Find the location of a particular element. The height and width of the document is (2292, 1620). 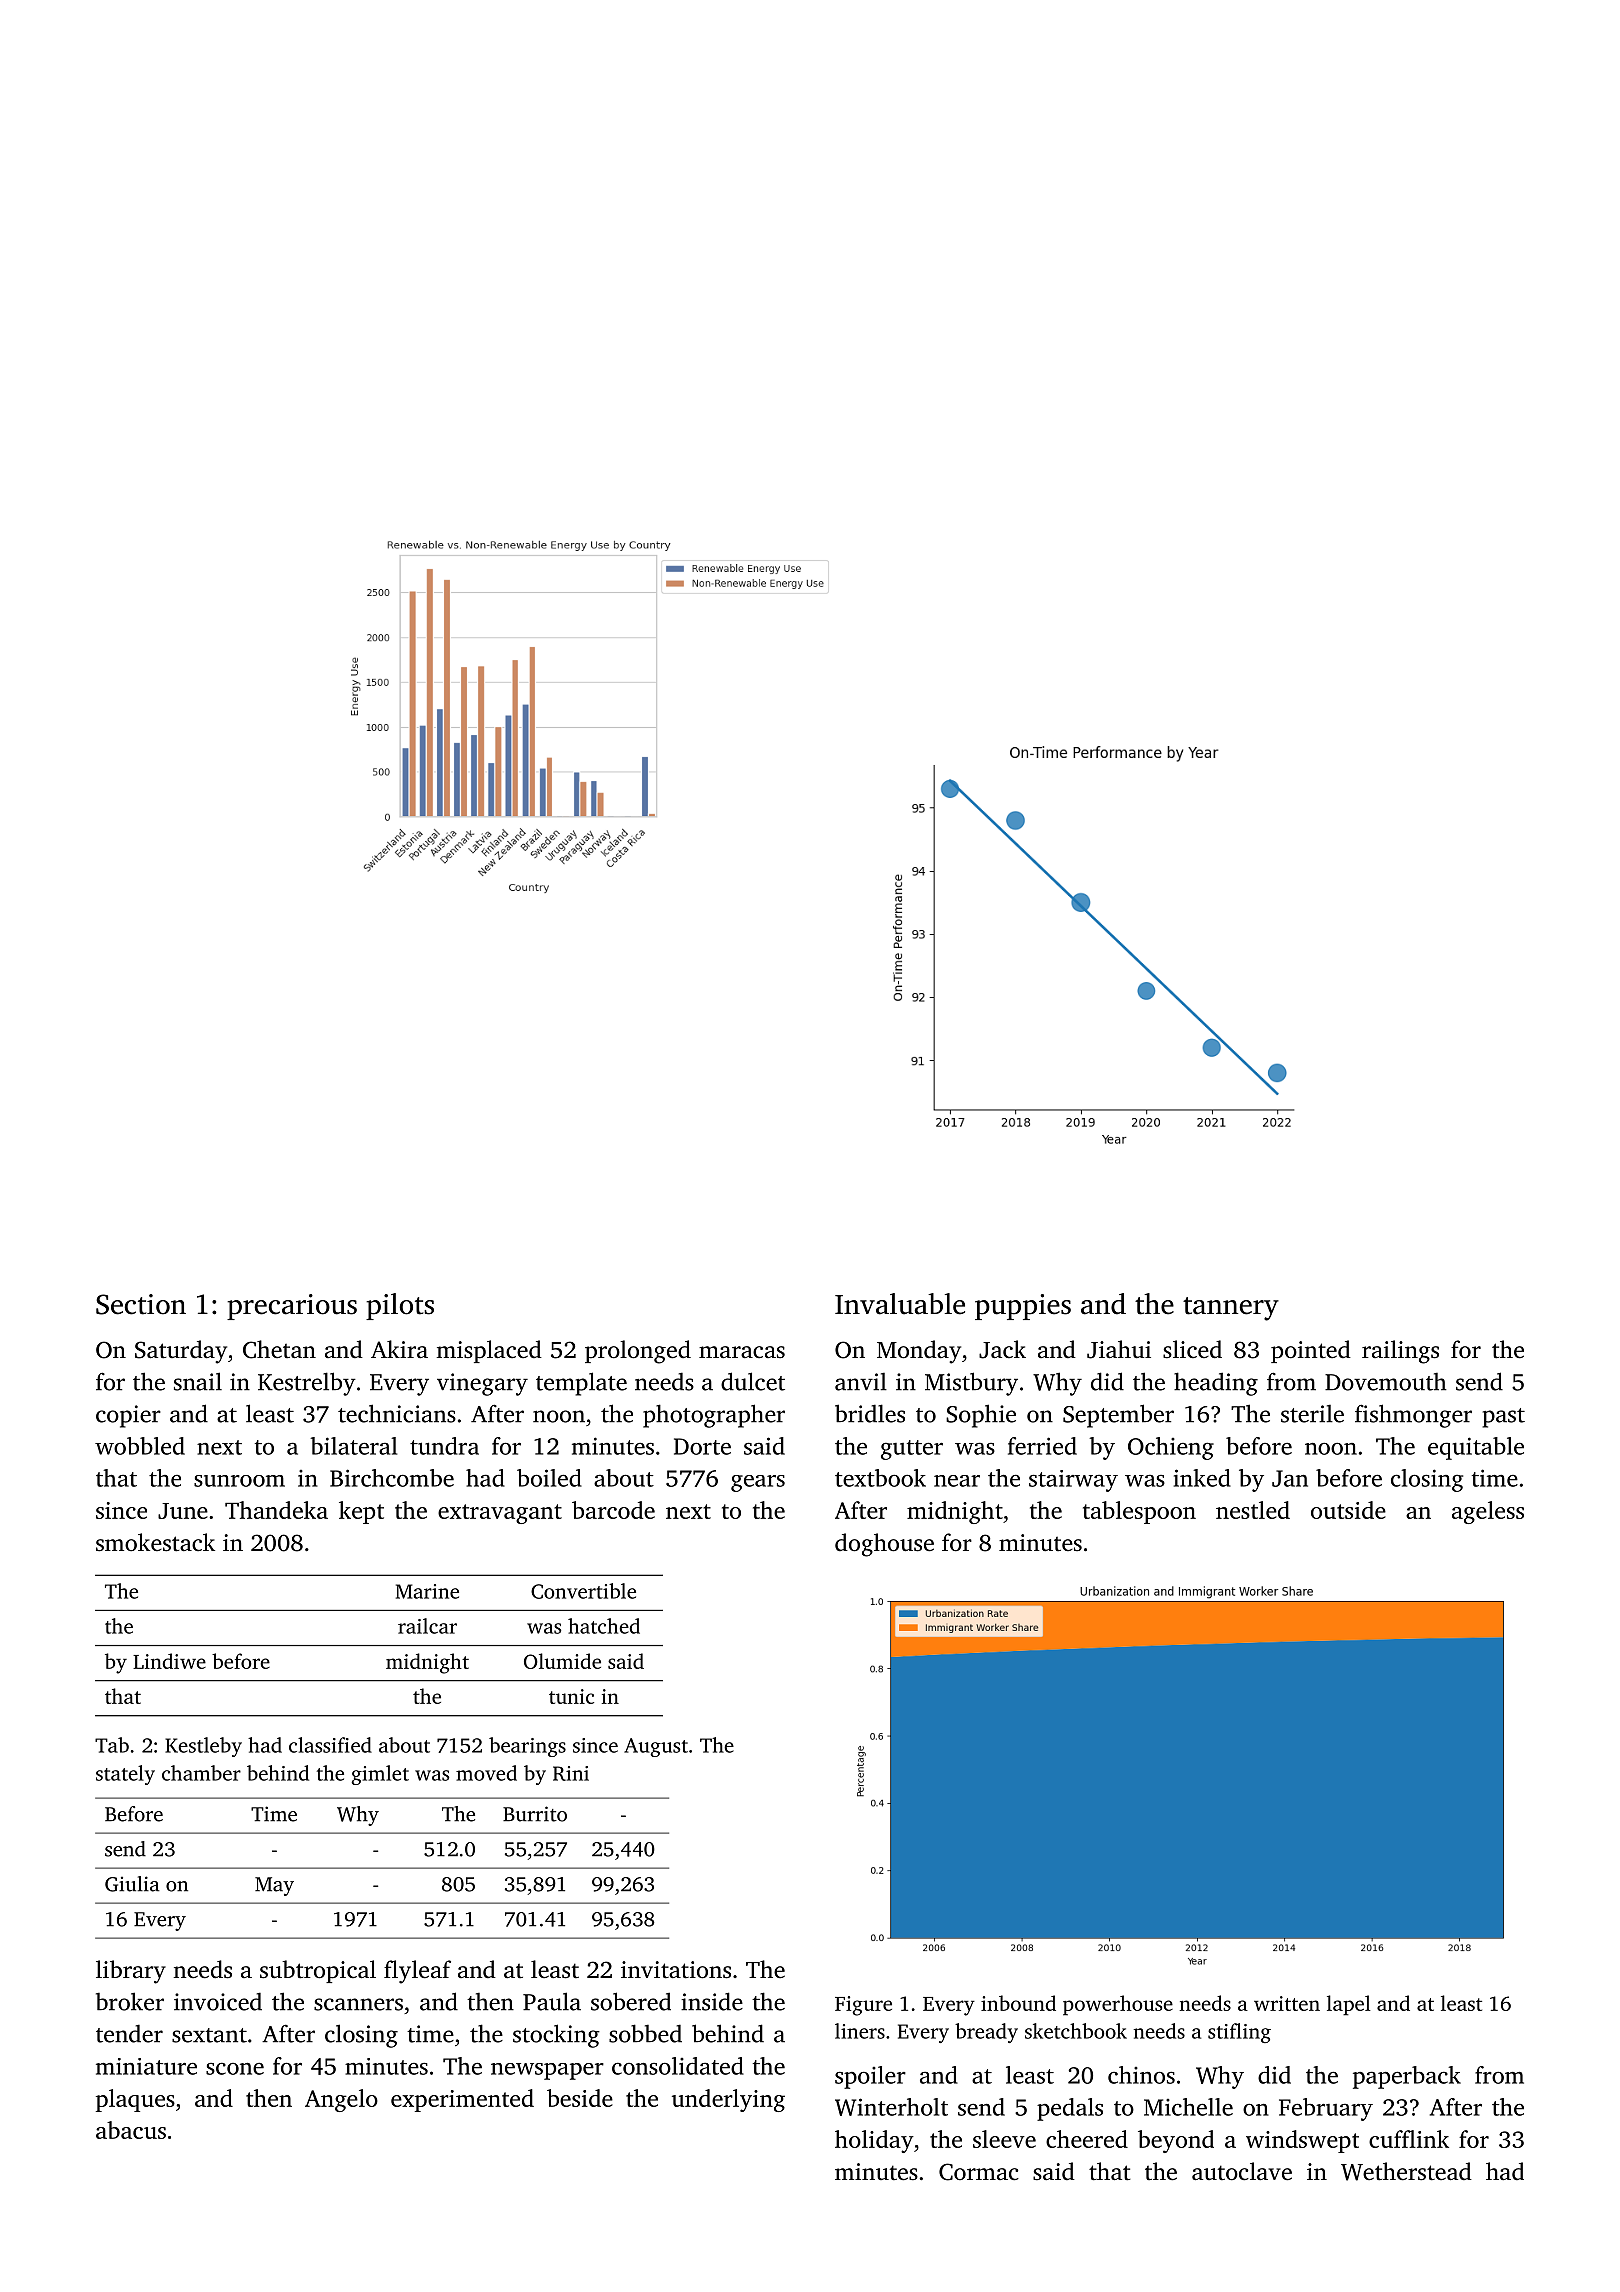

abacus is located at coordinates (131, 2130).
